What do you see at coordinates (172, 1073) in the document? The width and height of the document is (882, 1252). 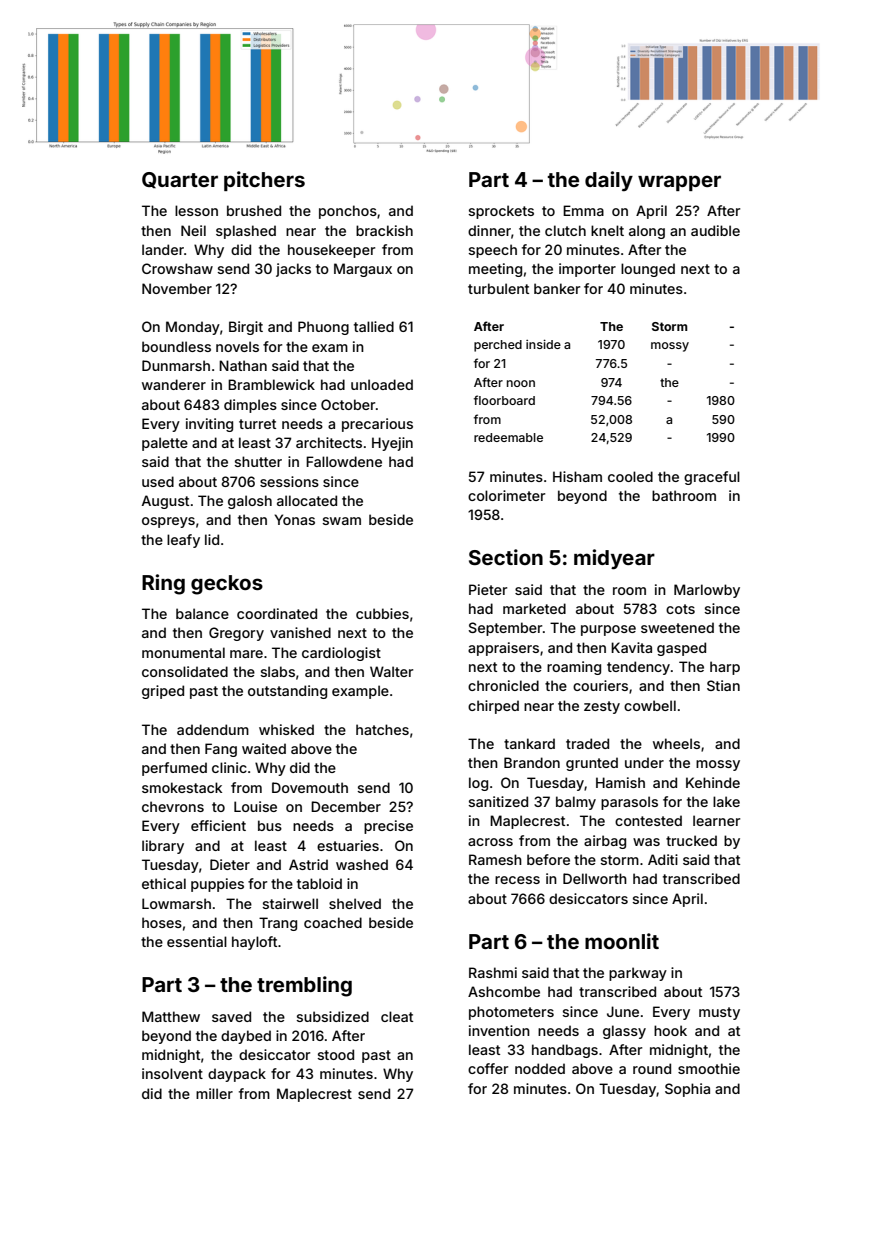 I see `insolvent` at bounding box center [172, 1073].
